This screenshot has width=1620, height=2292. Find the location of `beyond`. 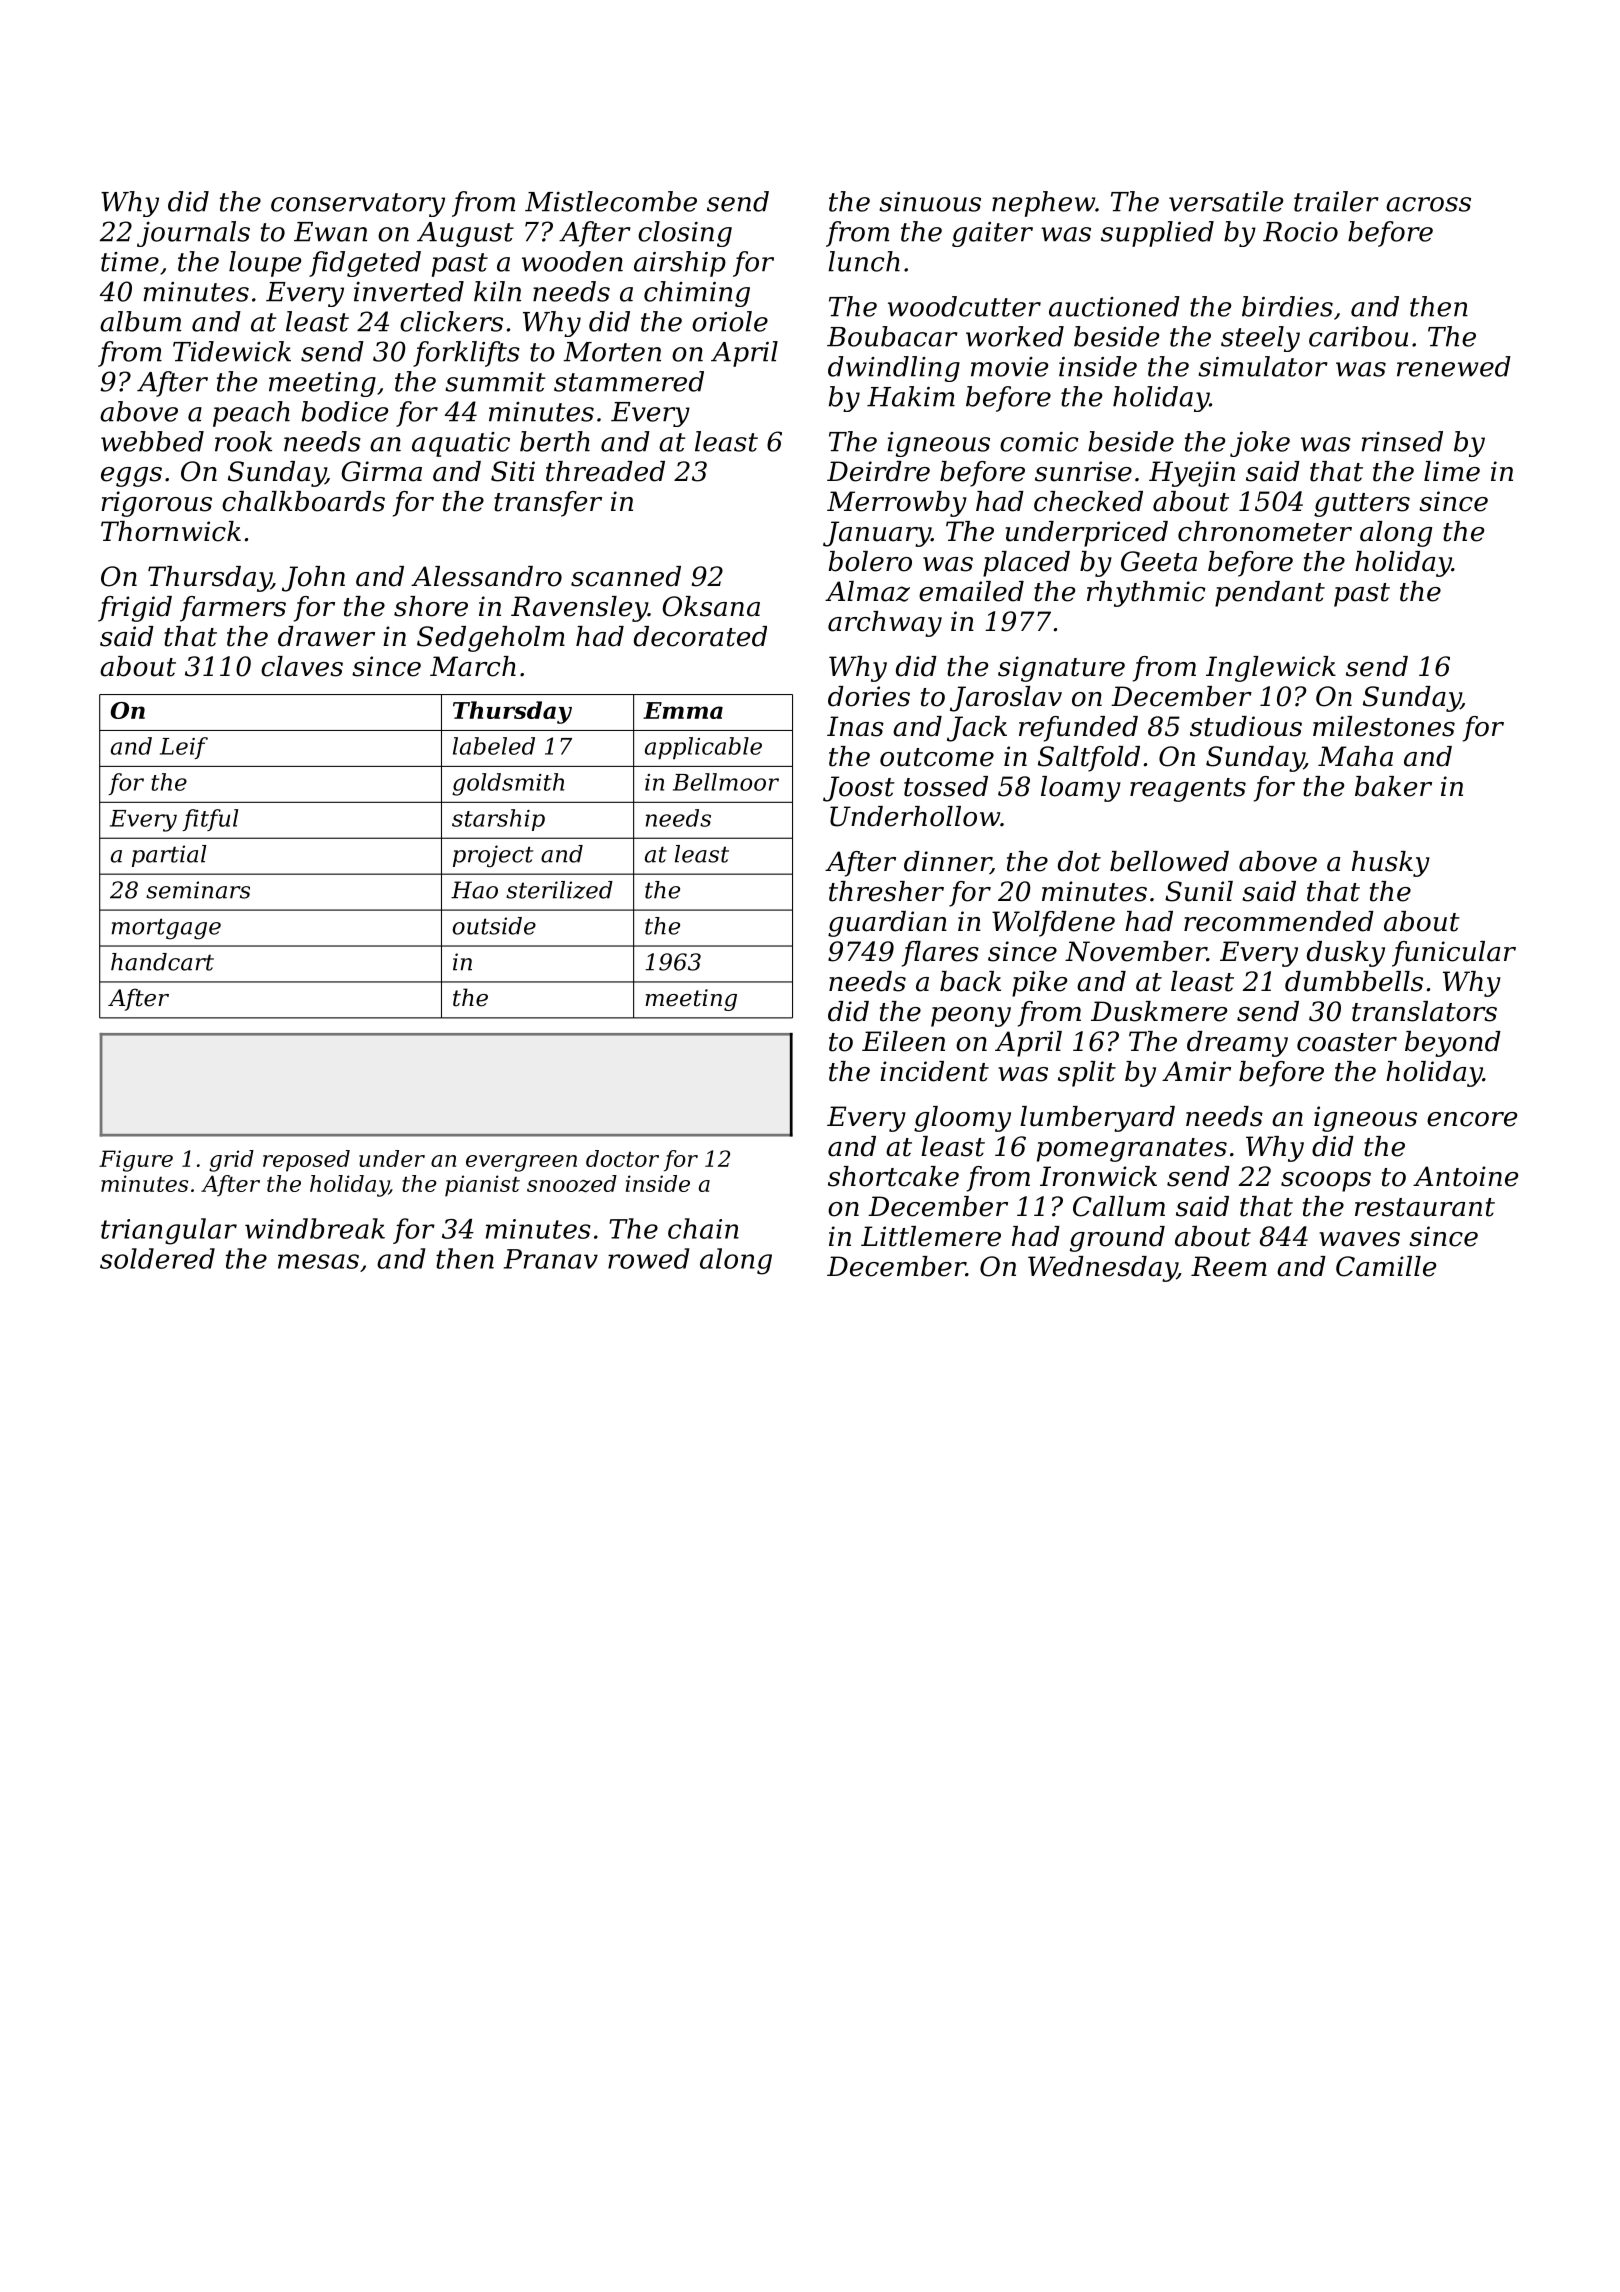

beyond is located at coordinates (1453, 1044).
